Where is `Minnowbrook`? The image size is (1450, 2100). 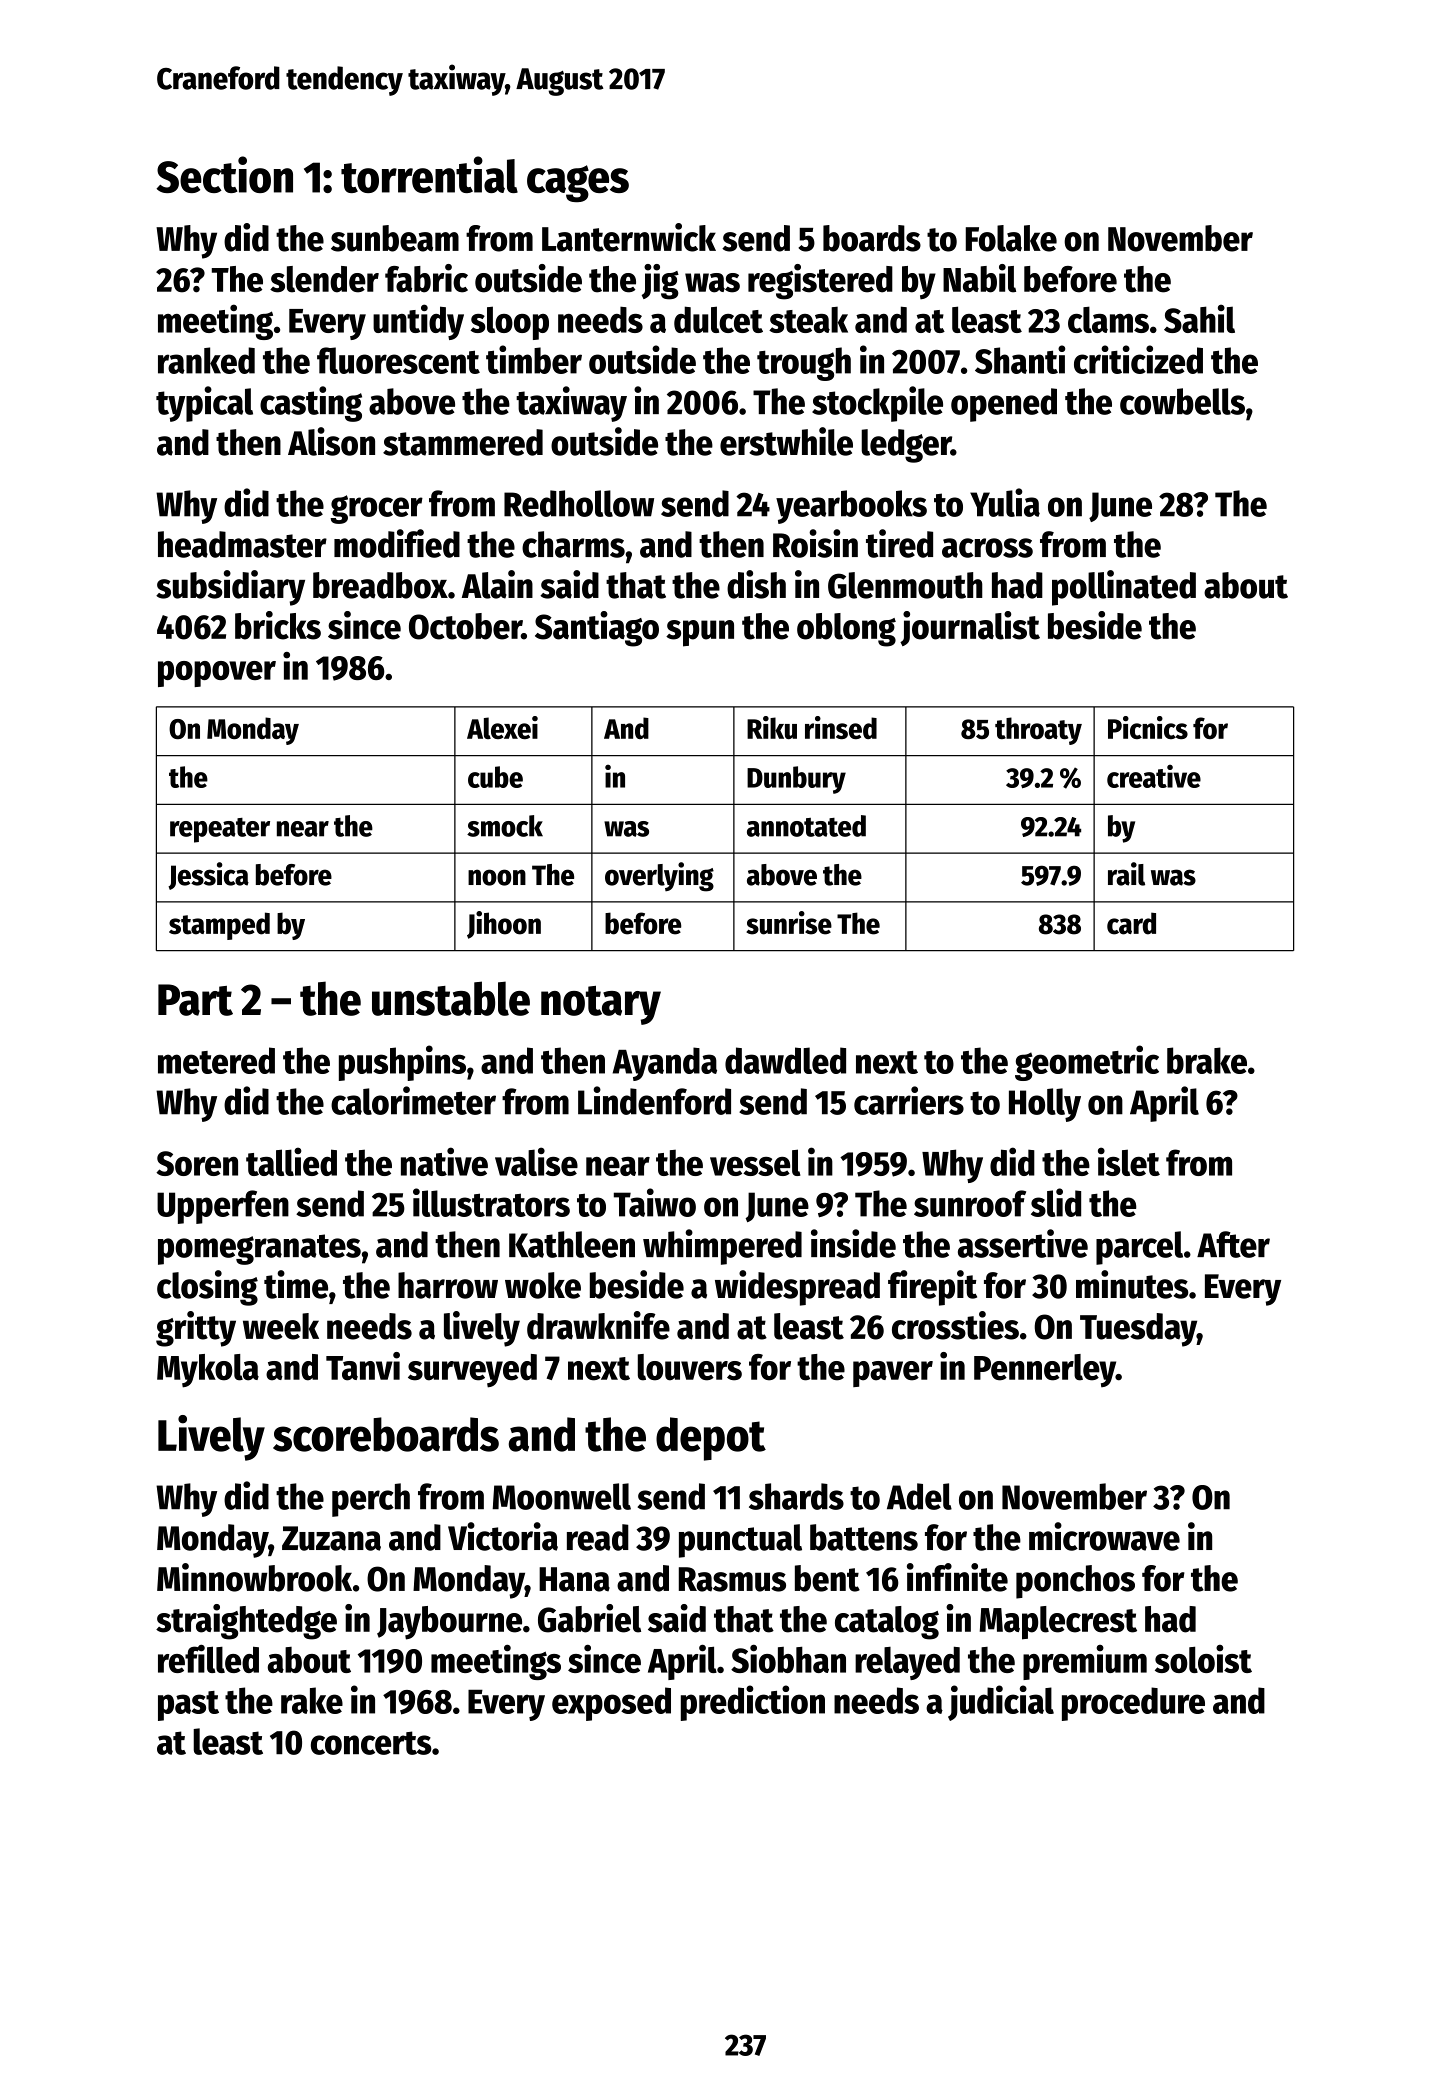
Minnowbrook is located at coordinates (254, 1577).
